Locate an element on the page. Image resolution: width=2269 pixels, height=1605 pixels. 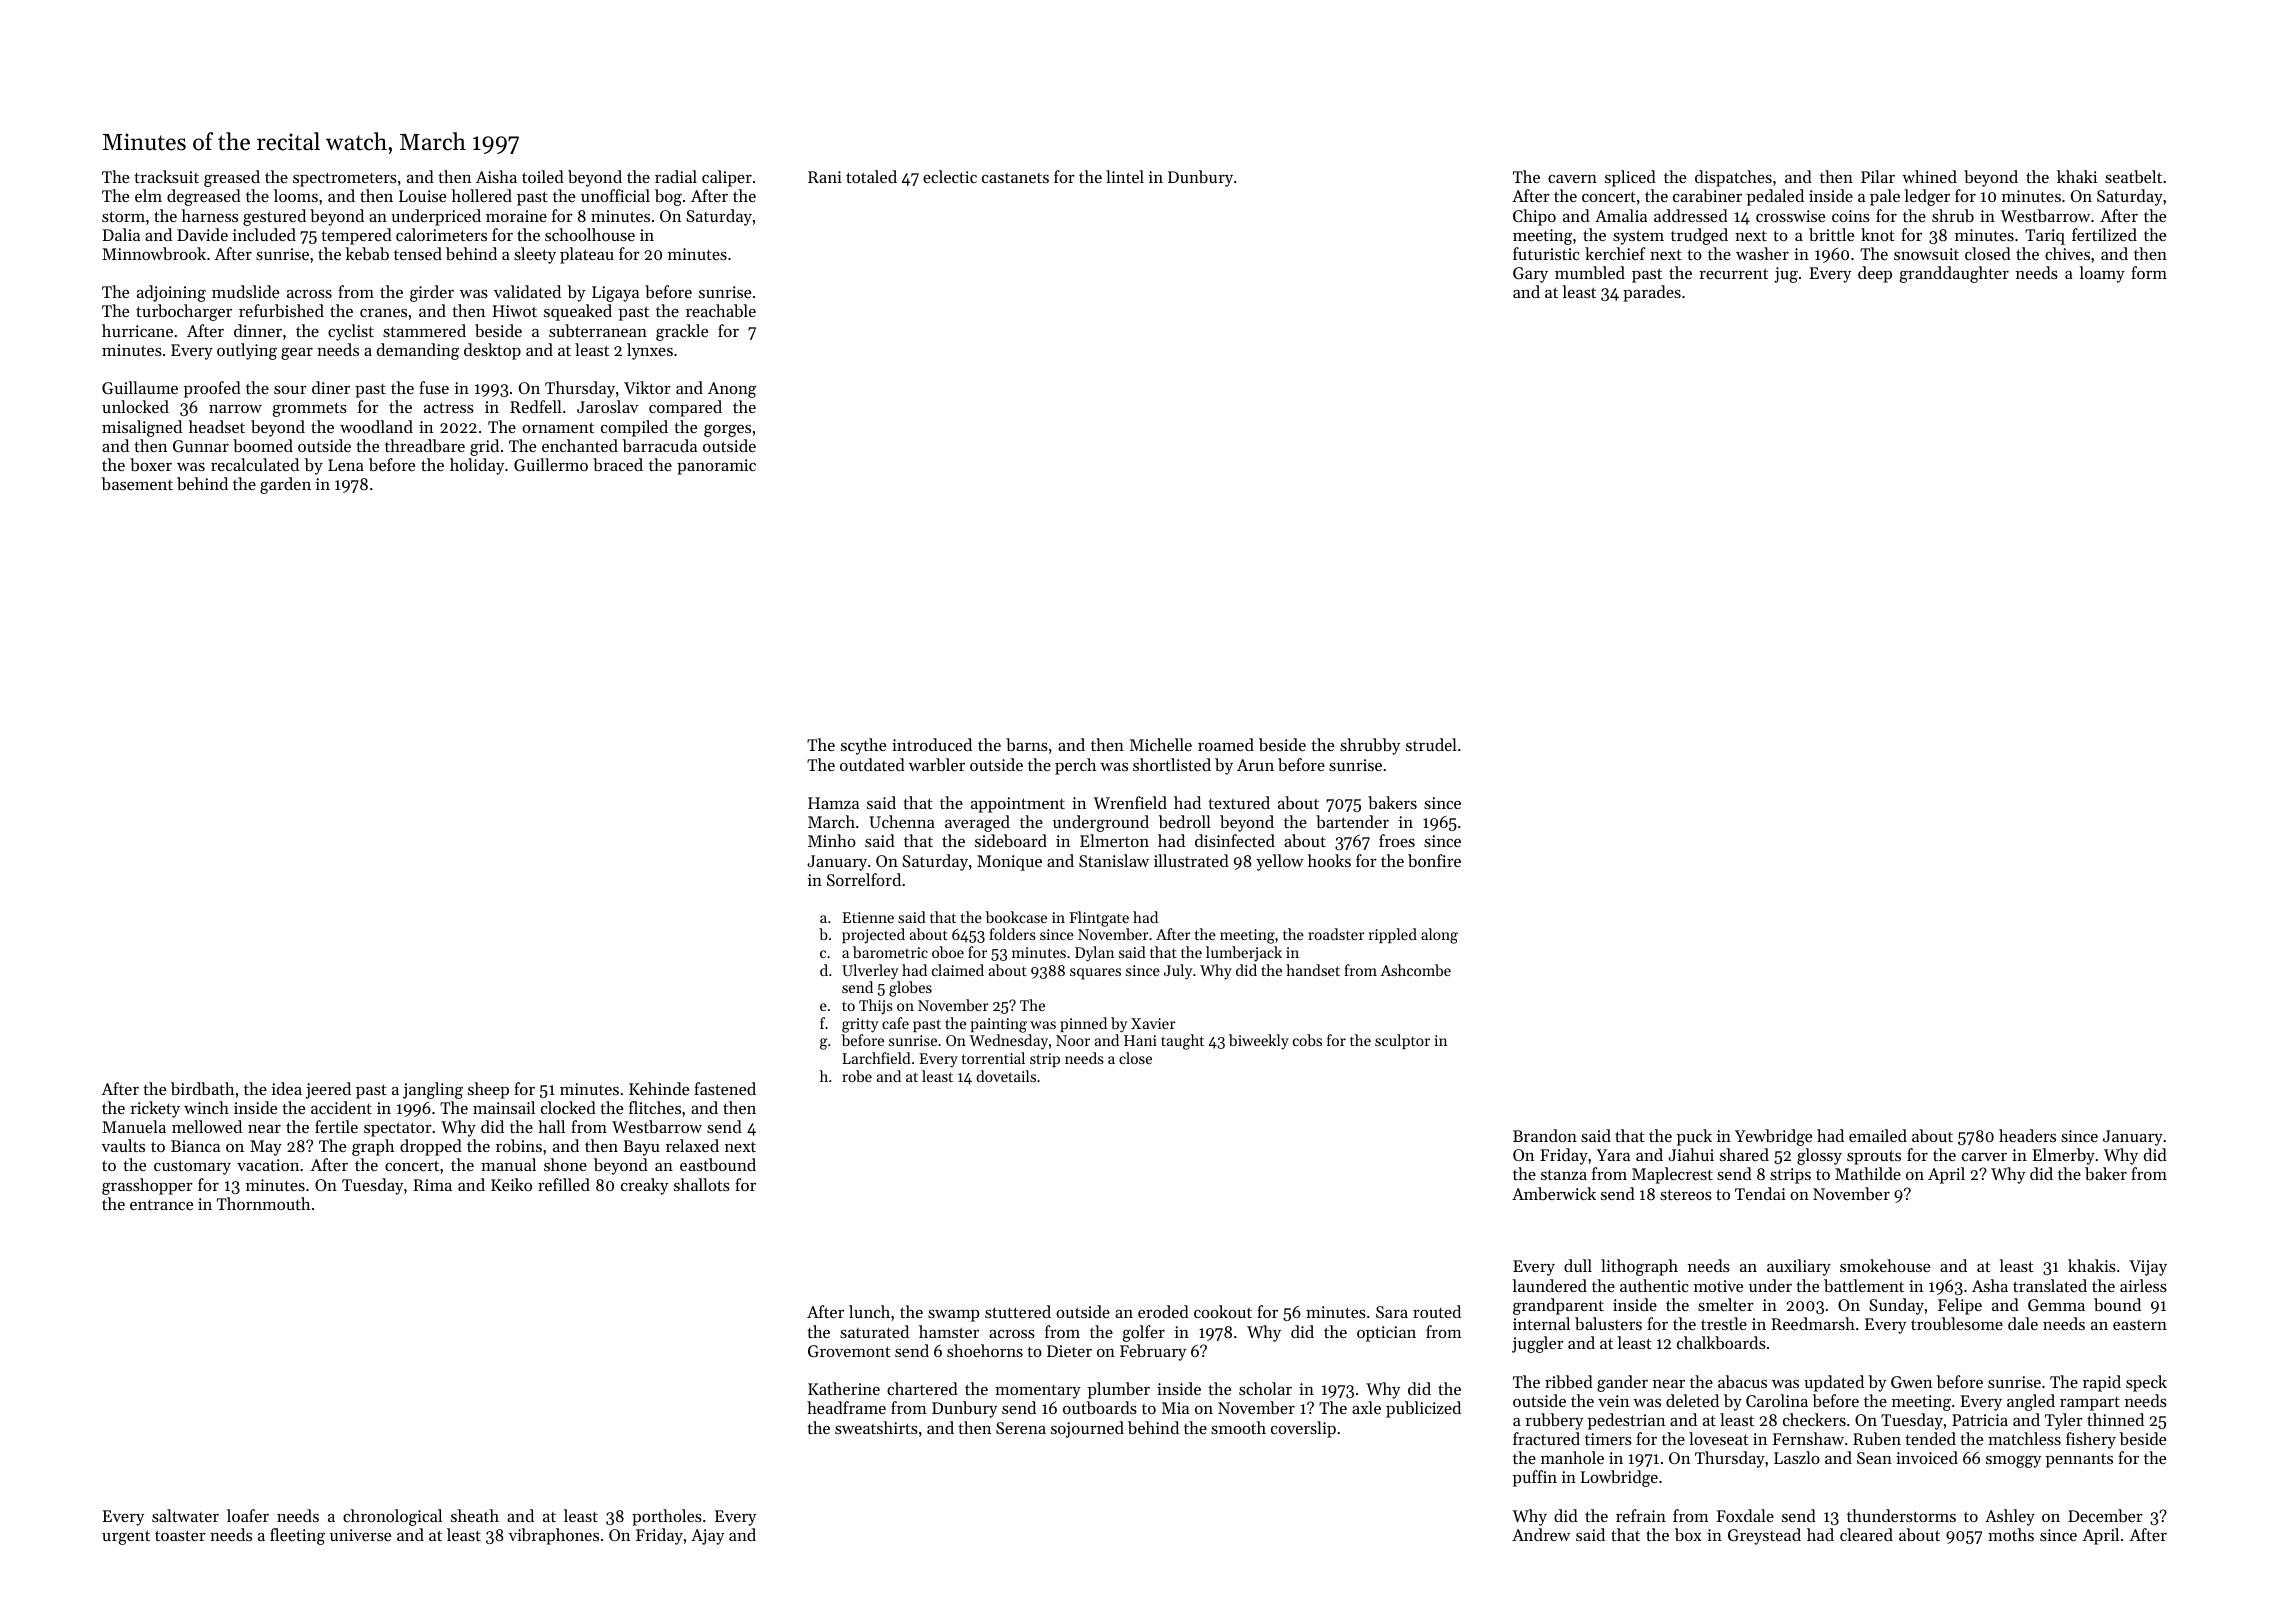
holiday is located at coordinates (477, 466).
